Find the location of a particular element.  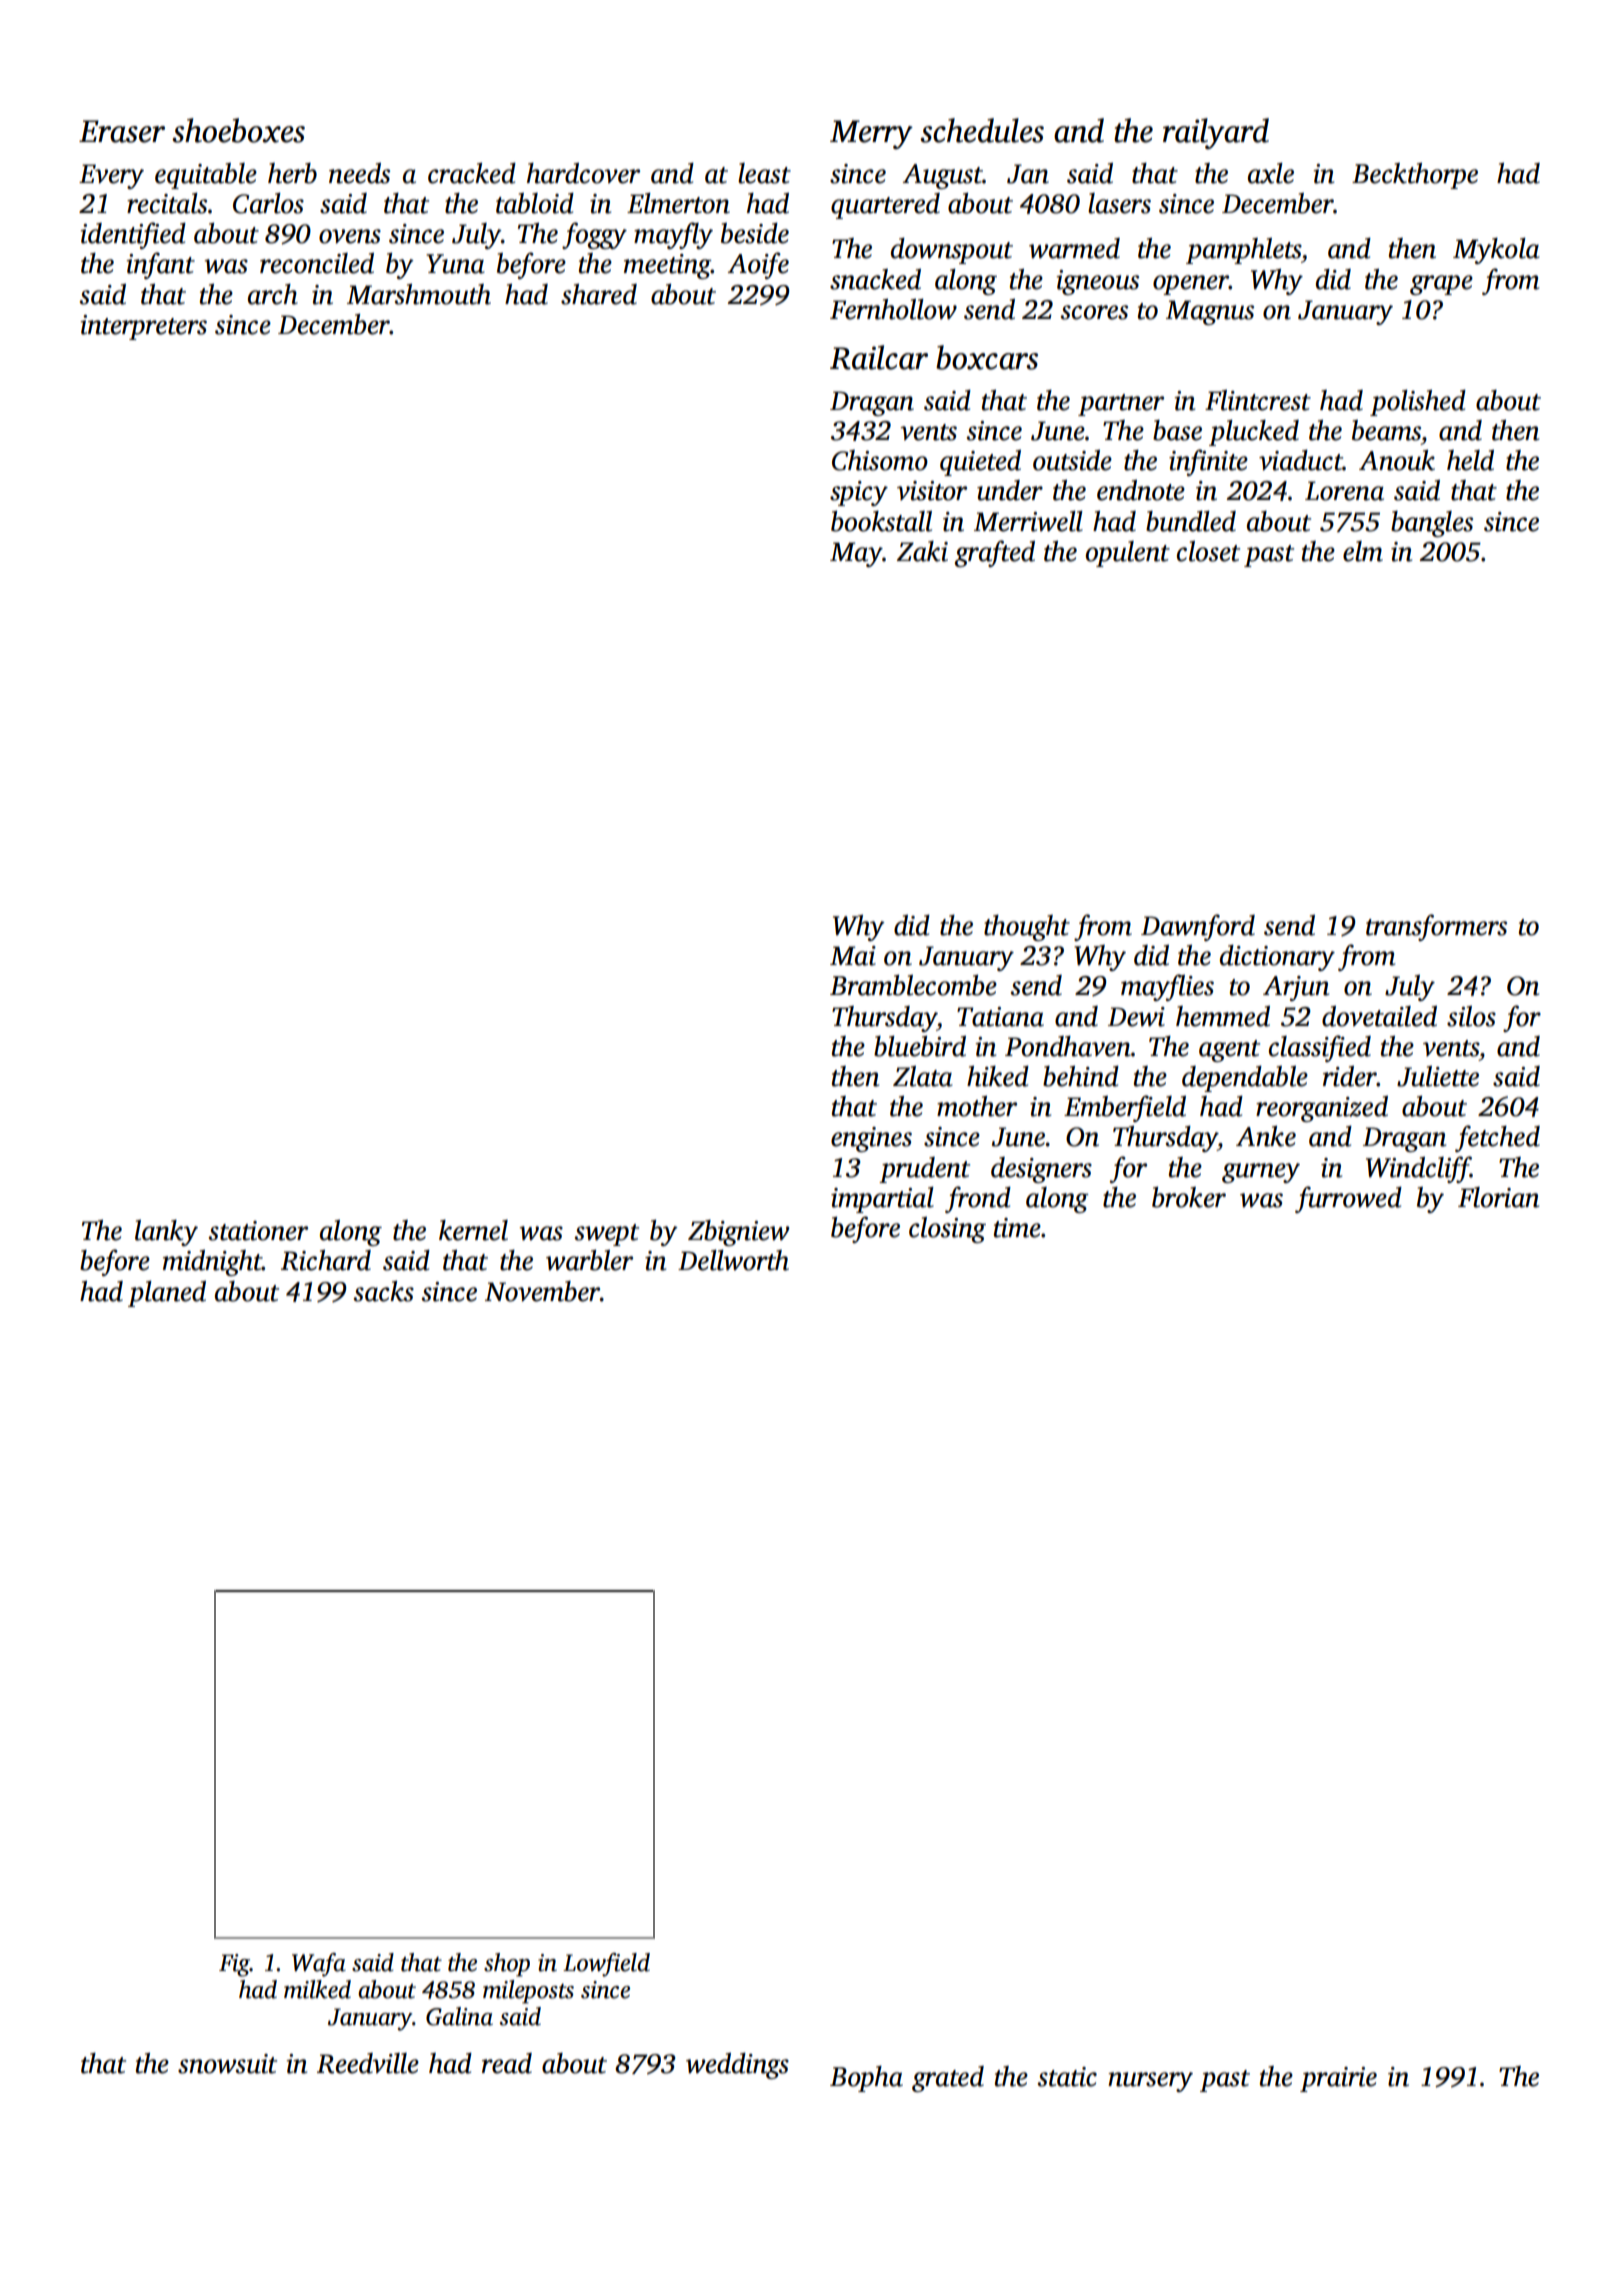

bangles is located at coordinates (1432, 524).
